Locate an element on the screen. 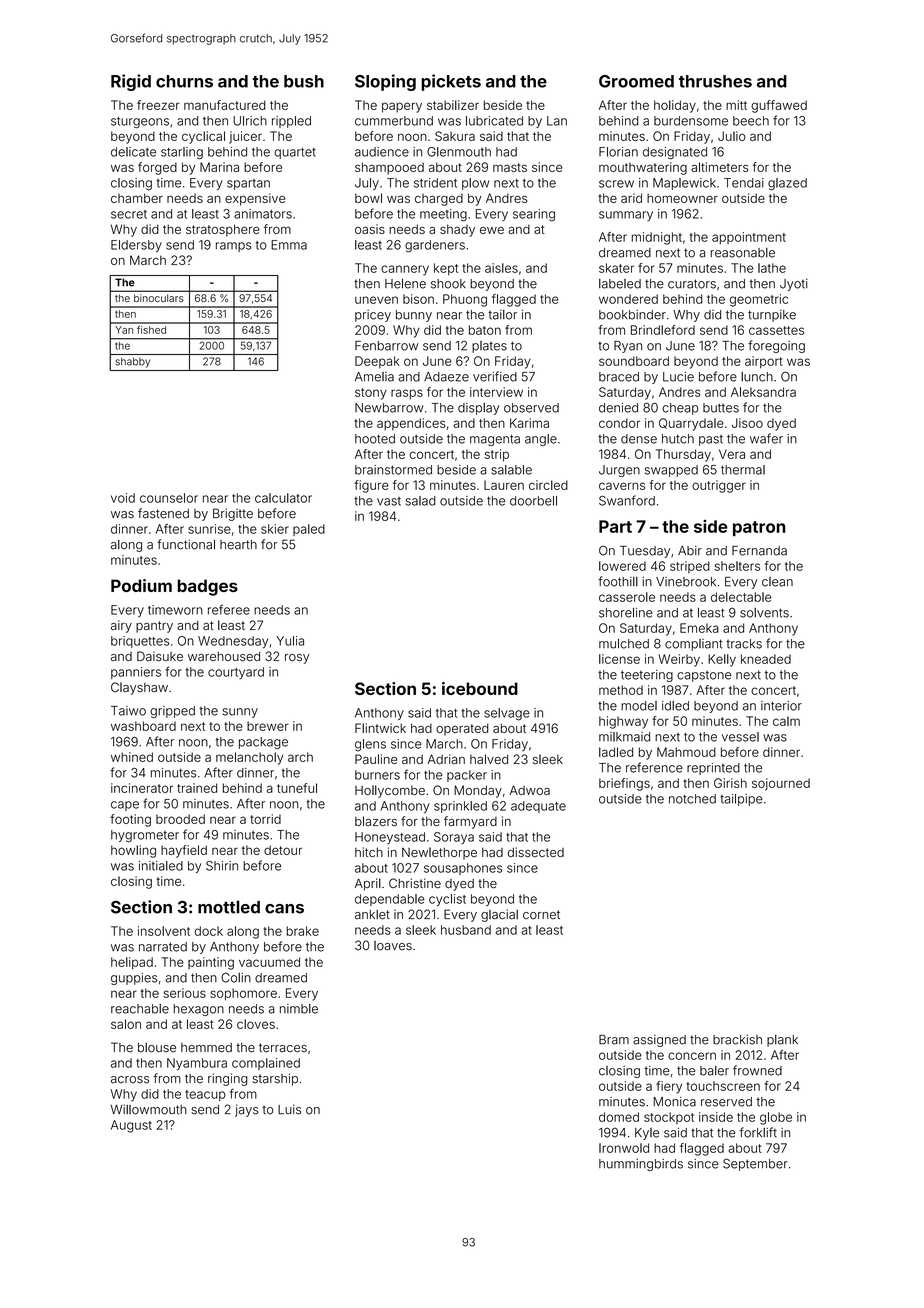  notched is located at coordinates (692, 799).
